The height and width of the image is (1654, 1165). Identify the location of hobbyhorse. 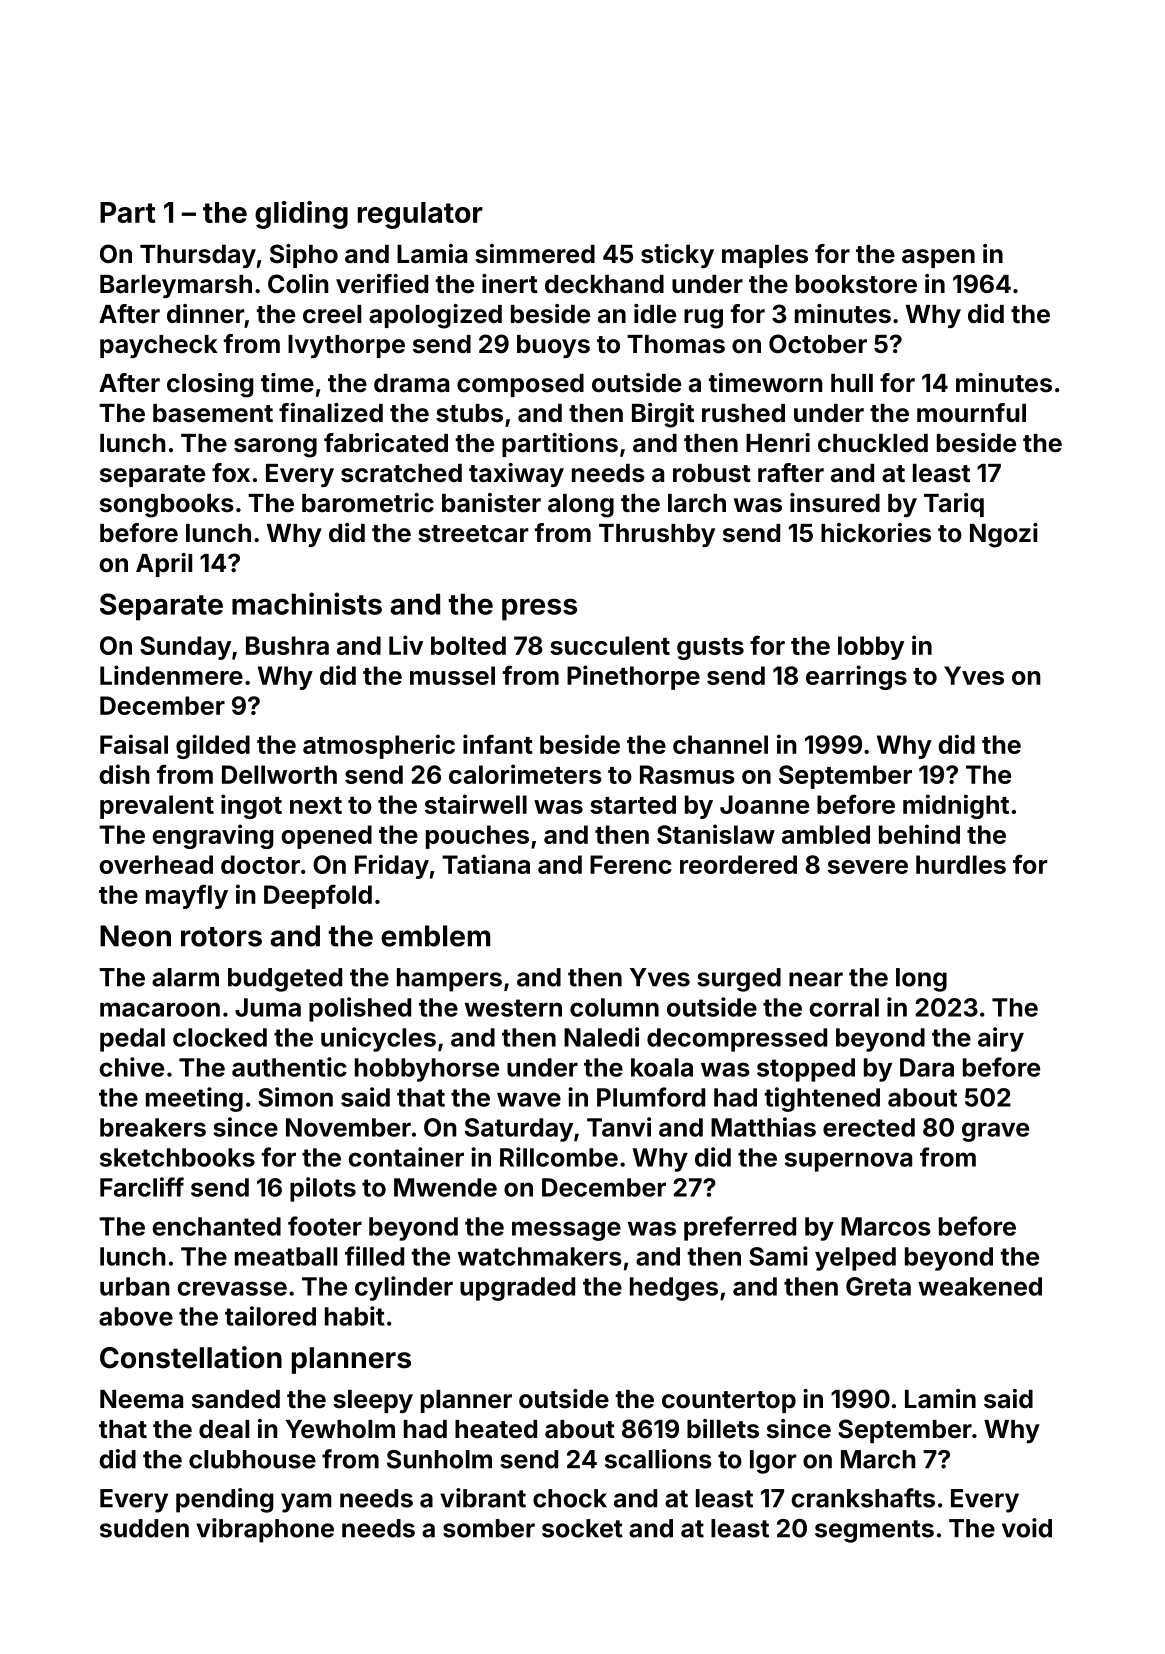
(427, 1070).
